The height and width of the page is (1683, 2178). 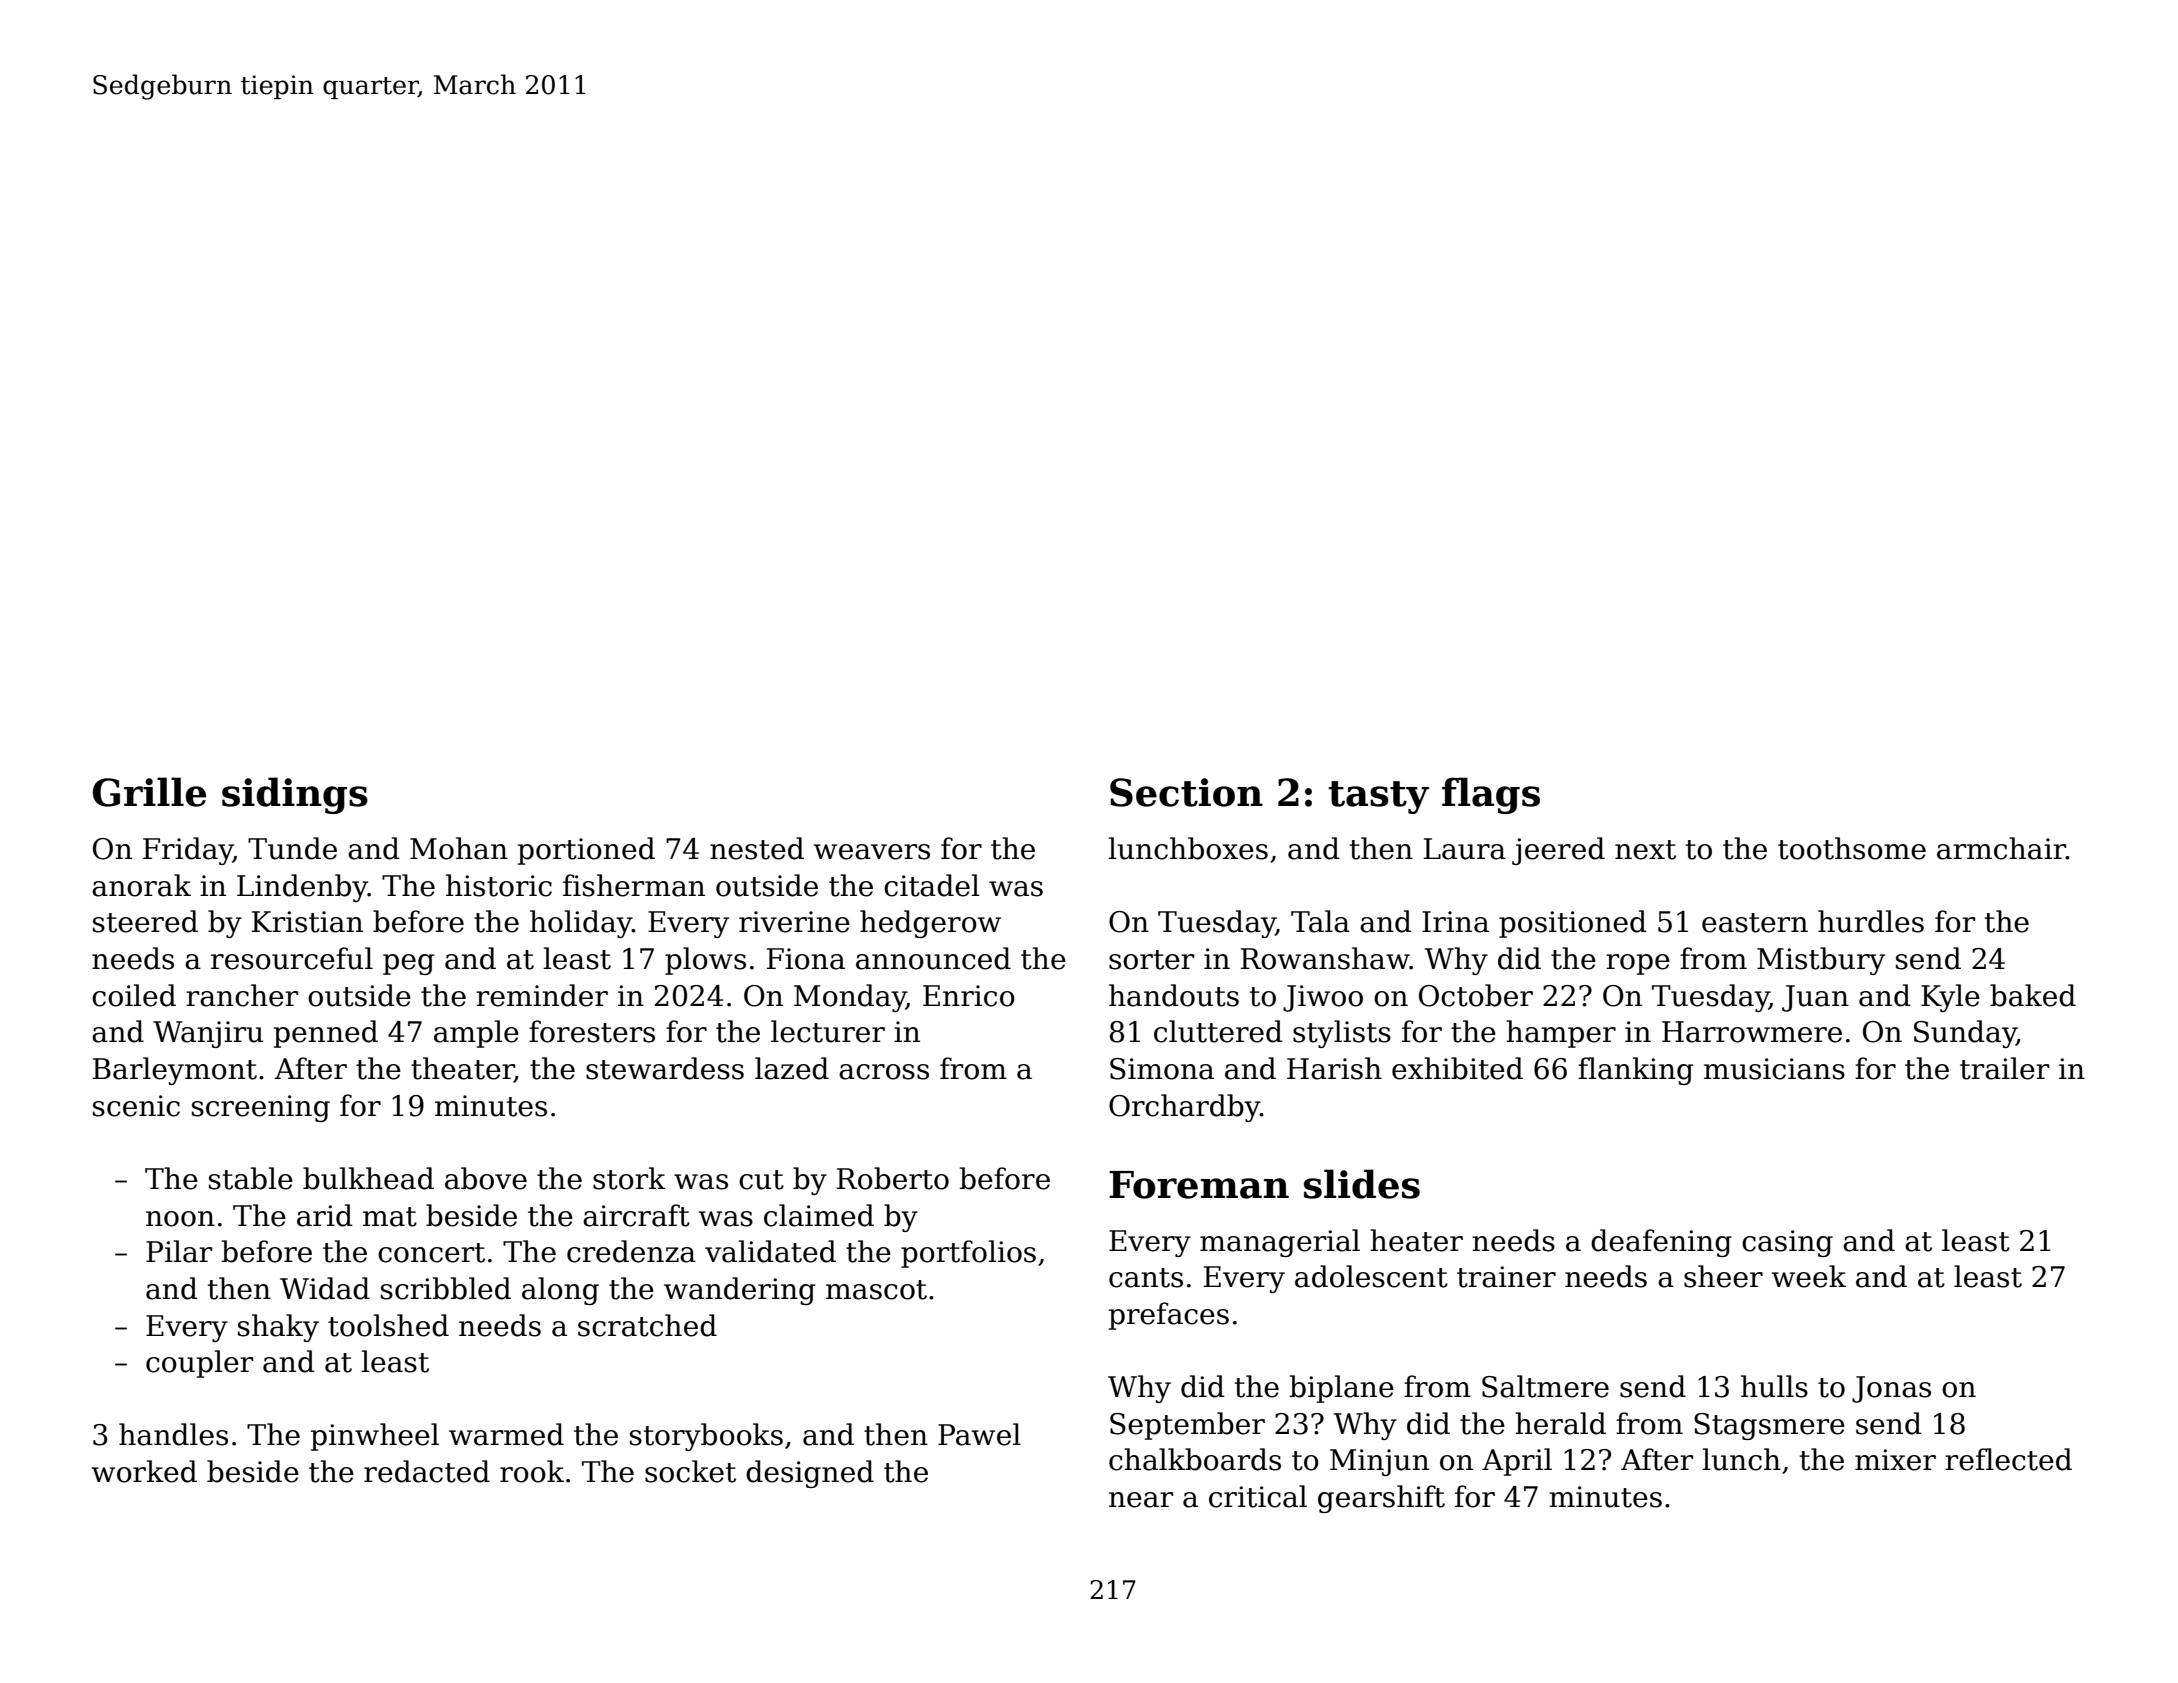 I want to click on Mohan, so click(x=459, y=848).
